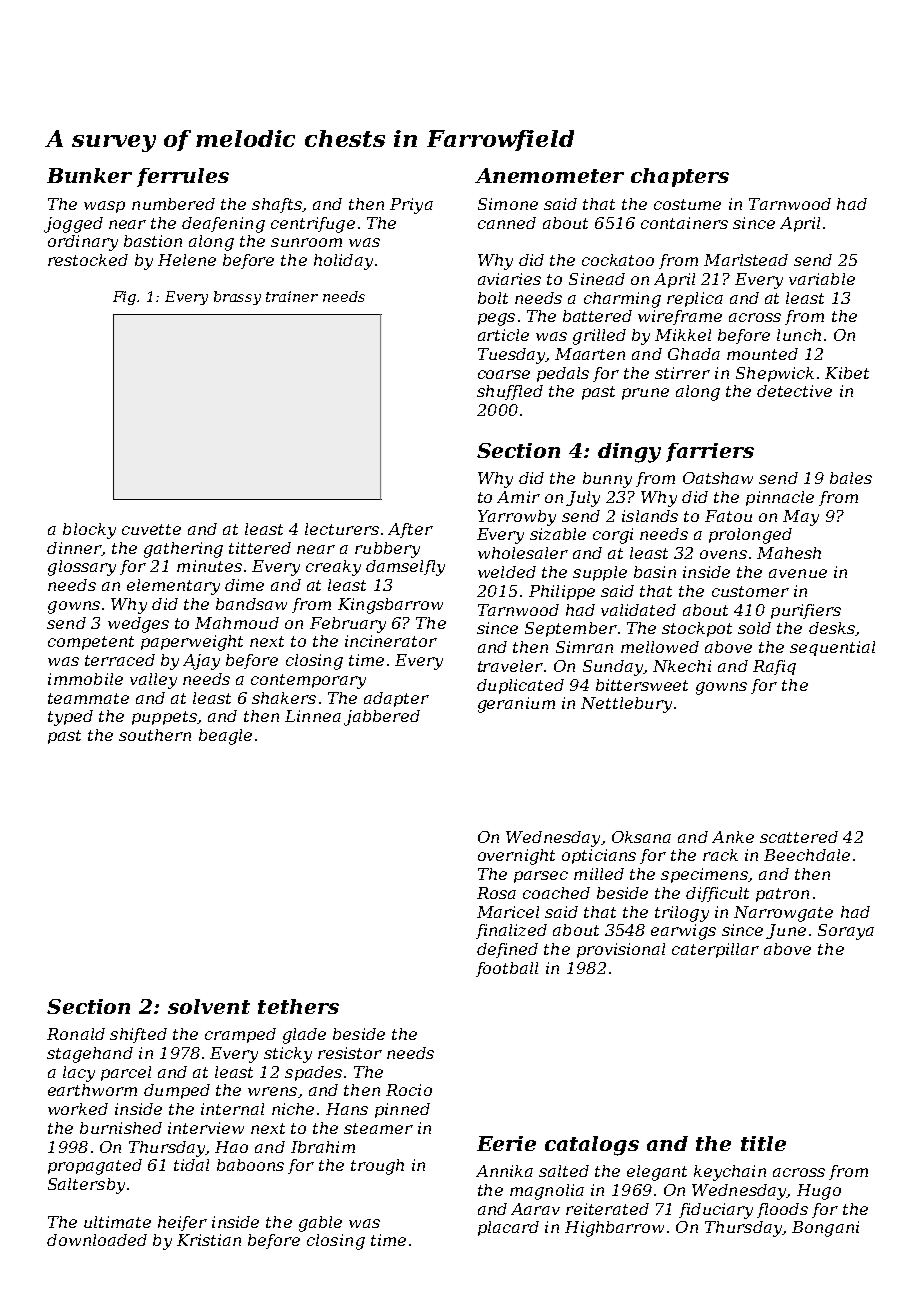 This screenshot has height=1308, width=924. What do you see at coordinates (847, 373) in the screenshot?
I see `Kibet` at bounding box center [847, 373].
